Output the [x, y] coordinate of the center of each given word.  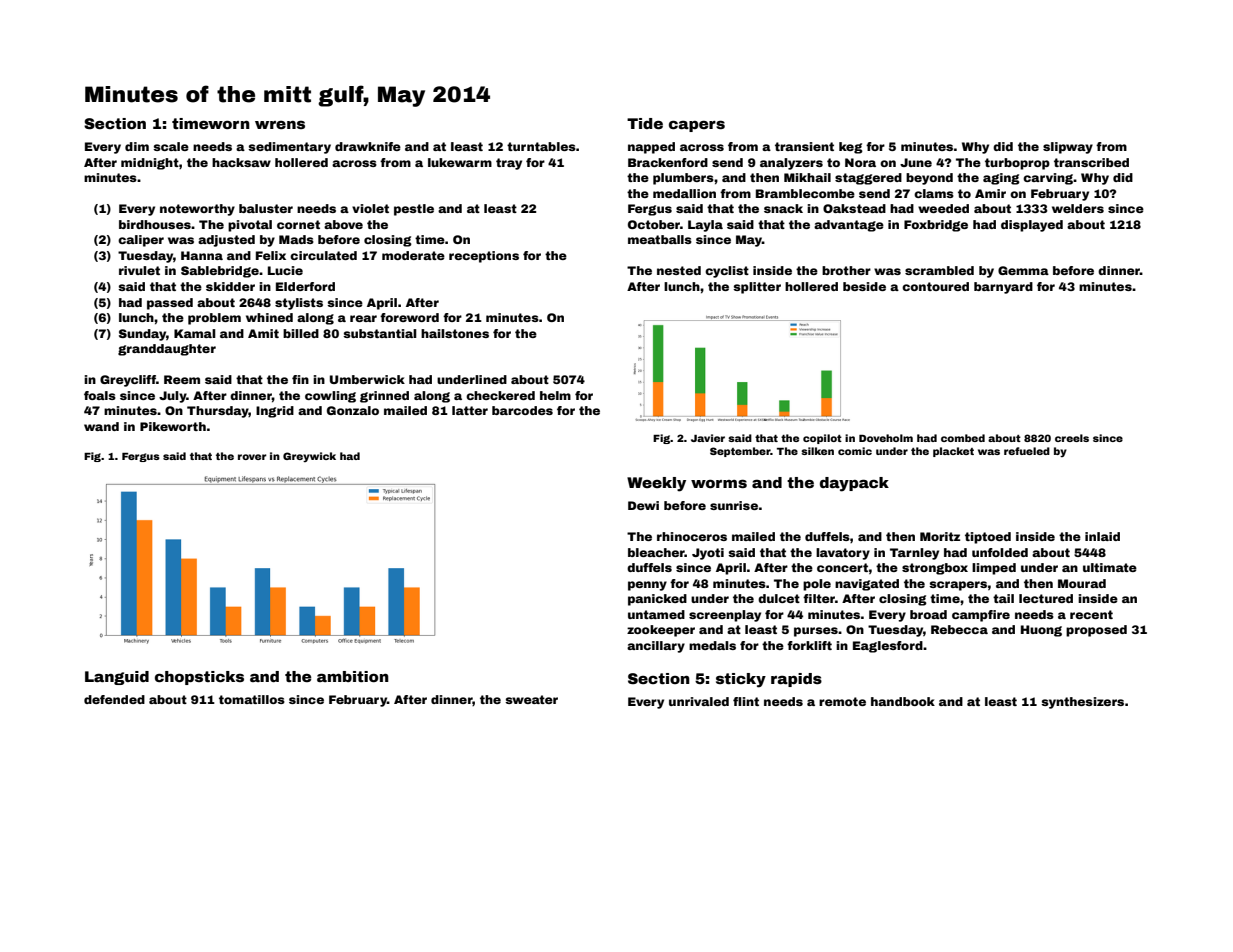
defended [114, 699]
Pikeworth [173, 426]
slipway [1068, 148]
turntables [541, 146]
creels [1072, 438]
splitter [757, 288]
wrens [280, 125]
